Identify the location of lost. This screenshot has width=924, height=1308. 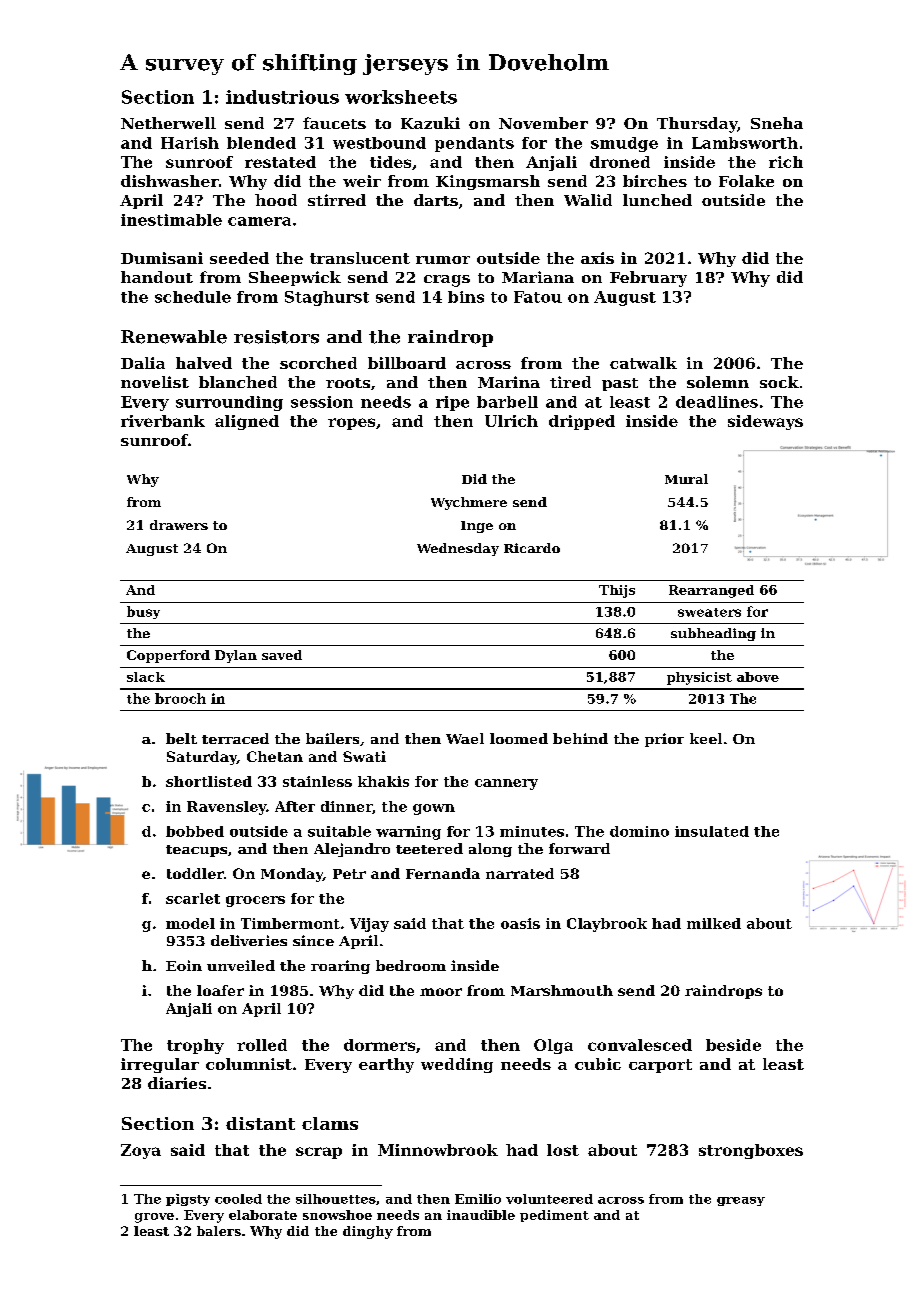
(563, 1150).
